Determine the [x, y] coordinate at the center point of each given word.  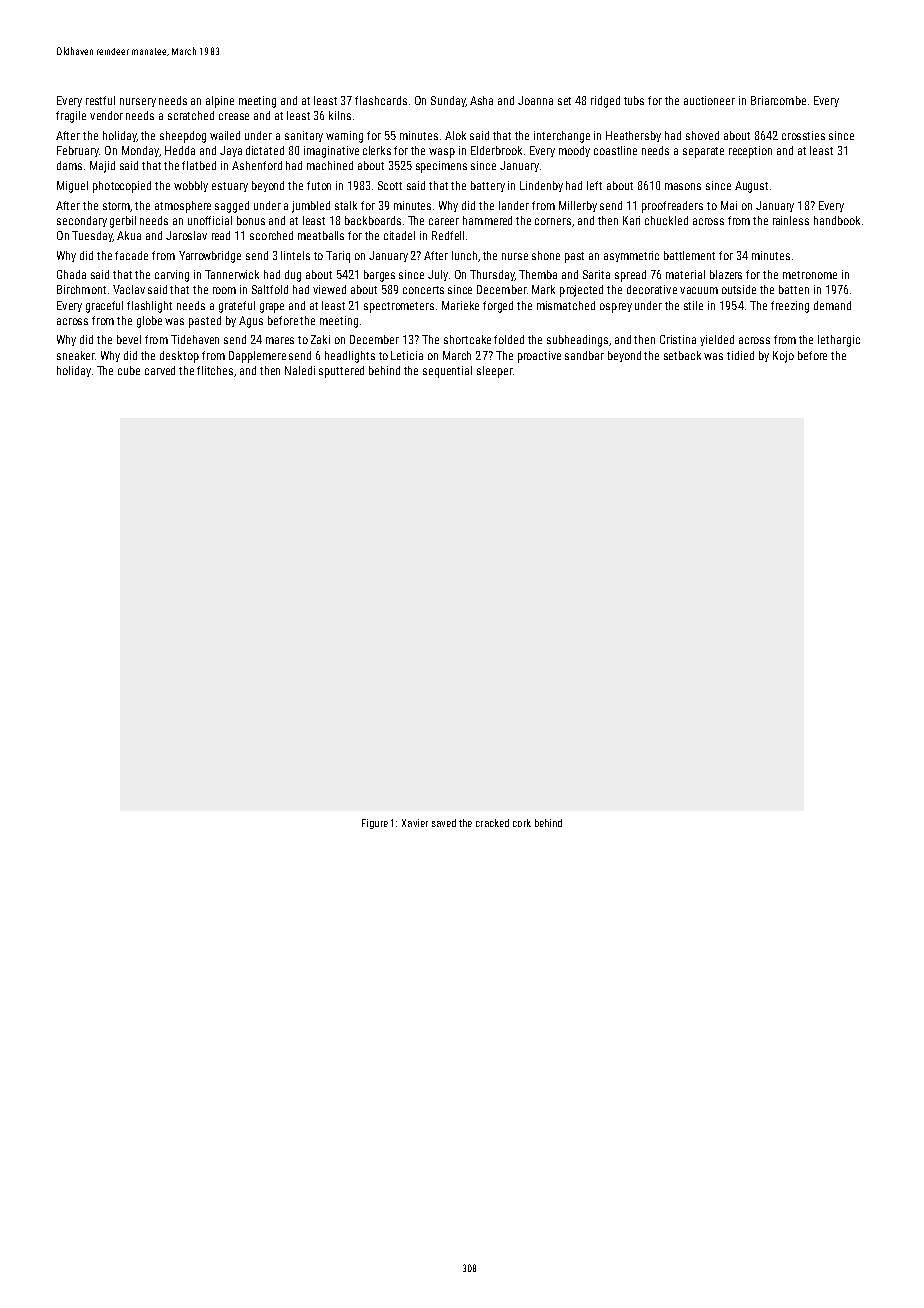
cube [129, 370]
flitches [215, 370]
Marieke [460, 305]
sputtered [341, 372]
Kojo [783, 357]
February [78, 151]
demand [832, 305]
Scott [390, 185]
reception [750, 152]
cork [522, 823]
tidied [740, 355]
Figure [375, 824]
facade [131, 255]
